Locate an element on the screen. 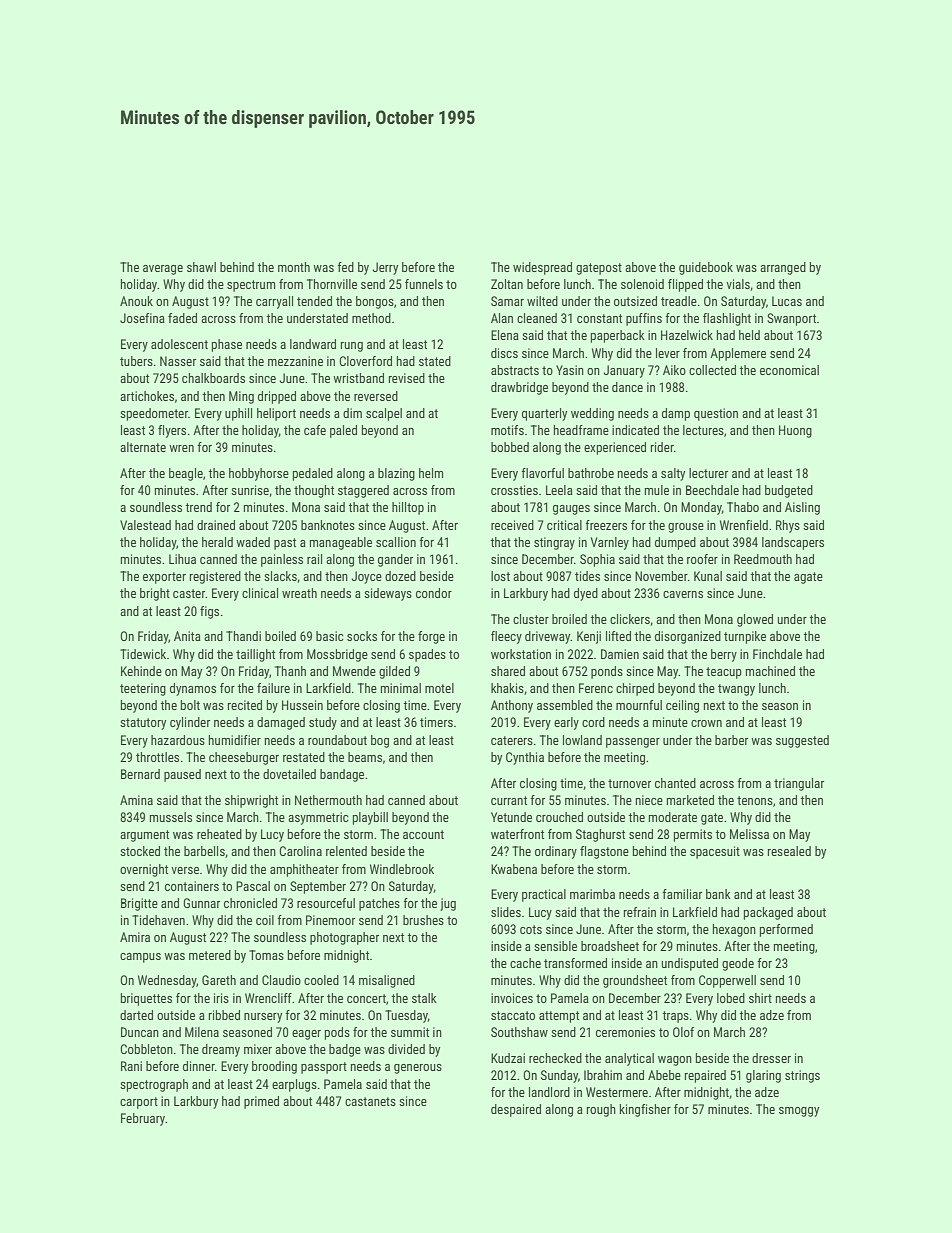 The image size is (952, 1233). performed is located at coordinates (786, 930).
